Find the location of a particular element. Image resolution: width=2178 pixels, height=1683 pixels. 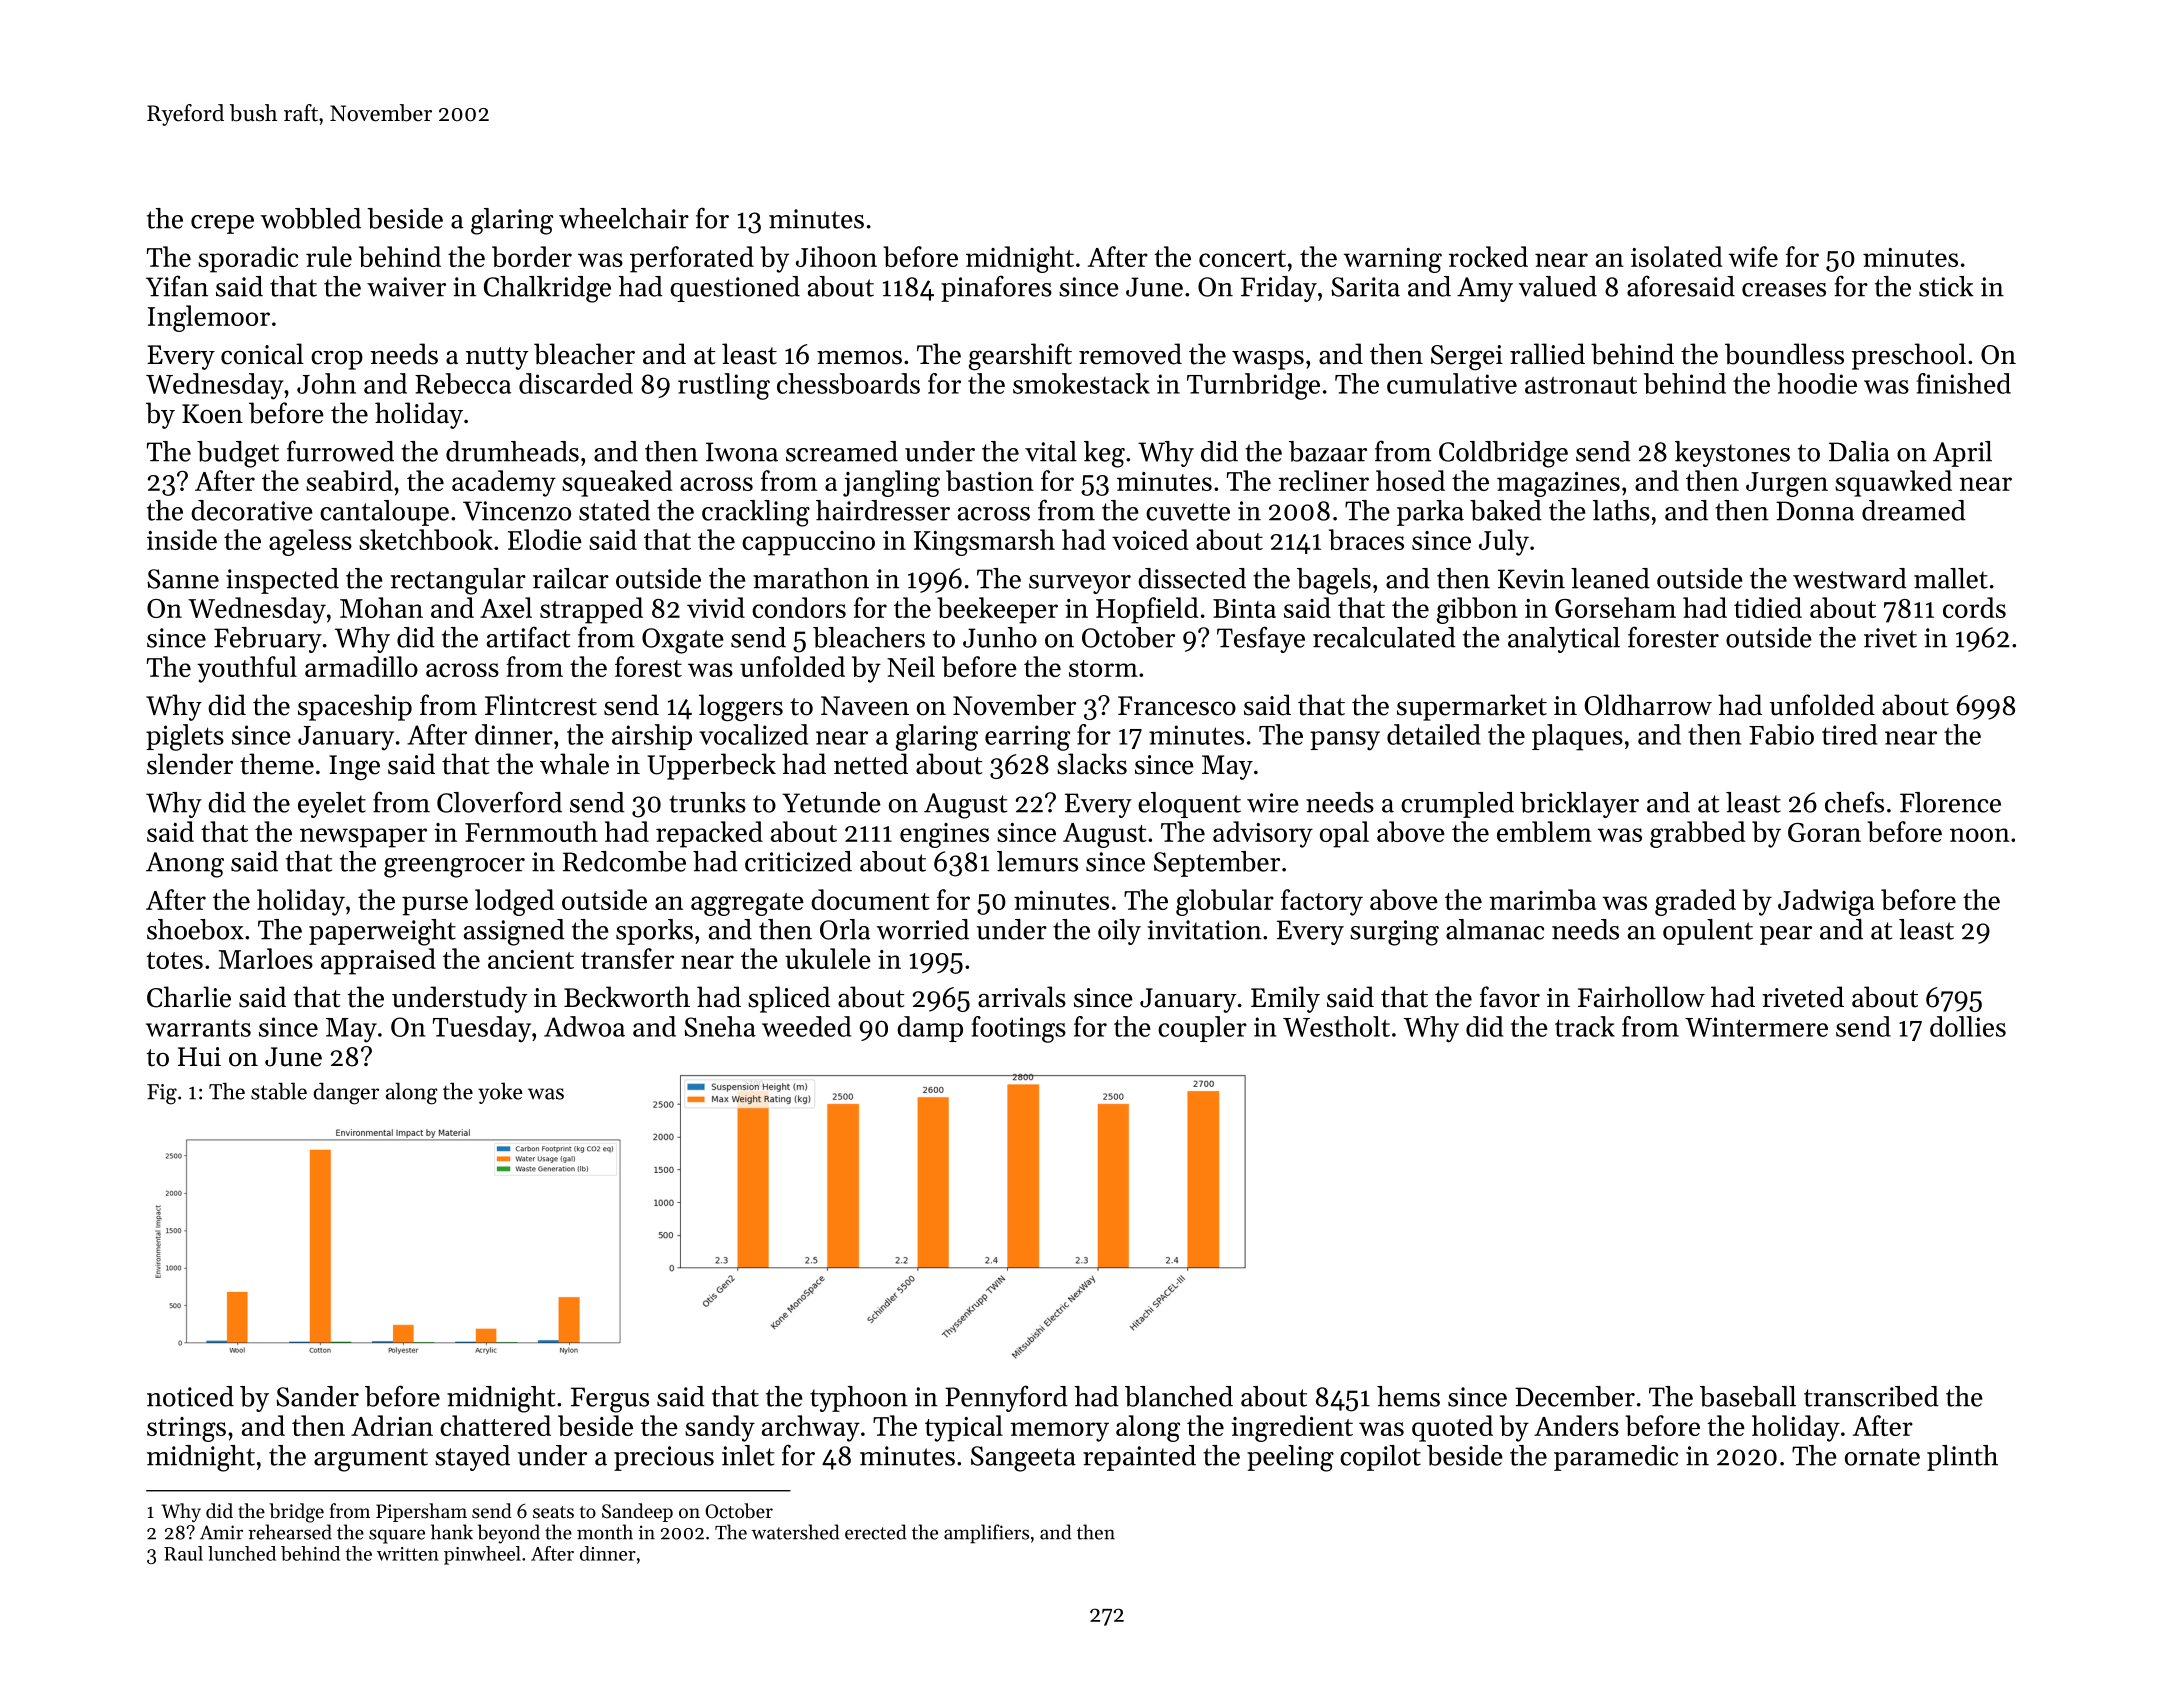

peeling is located at coordinates (1290, 1458).
